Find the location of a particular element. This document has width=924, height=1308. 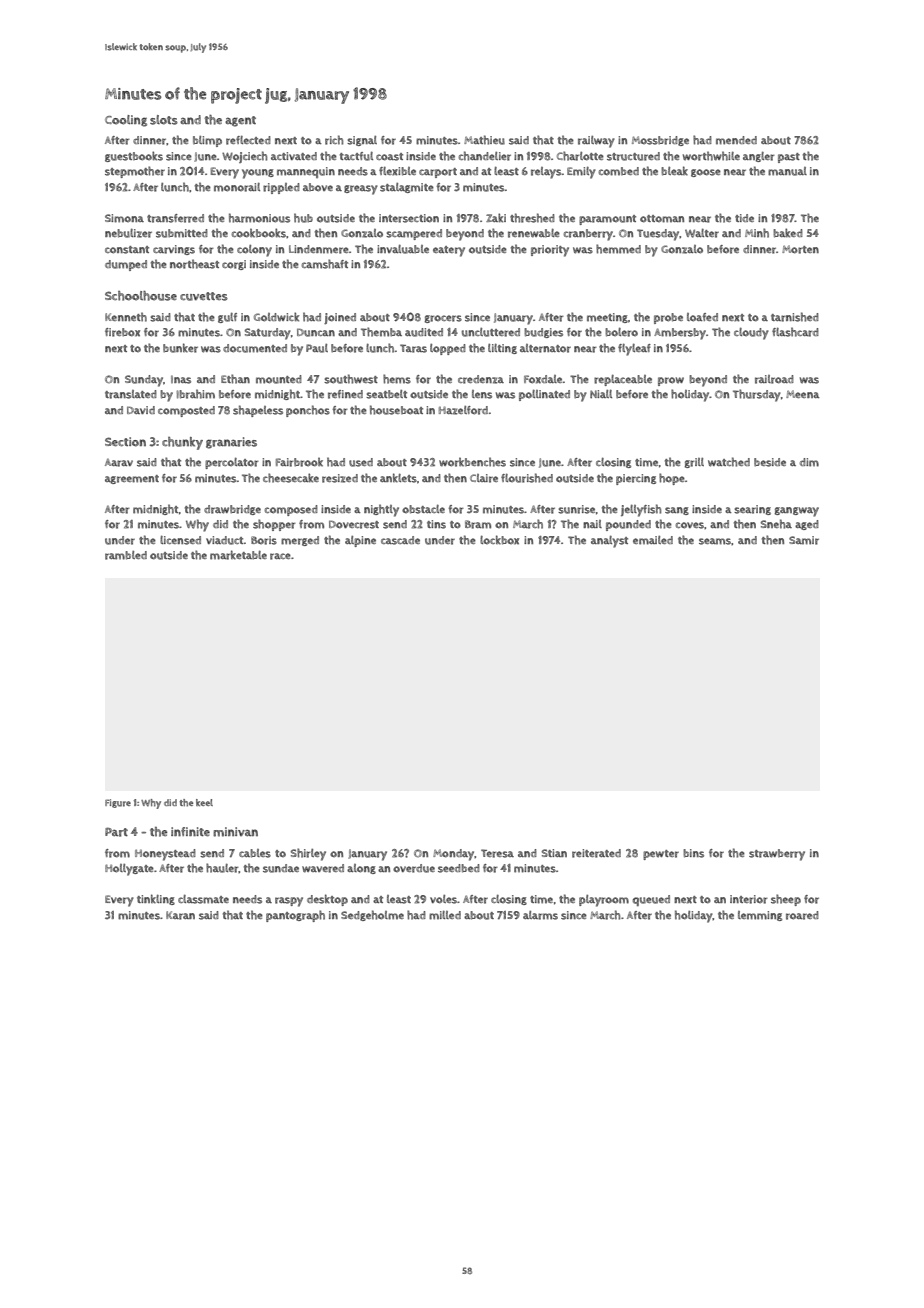

strawberry is located at coordinates (777, 855).
